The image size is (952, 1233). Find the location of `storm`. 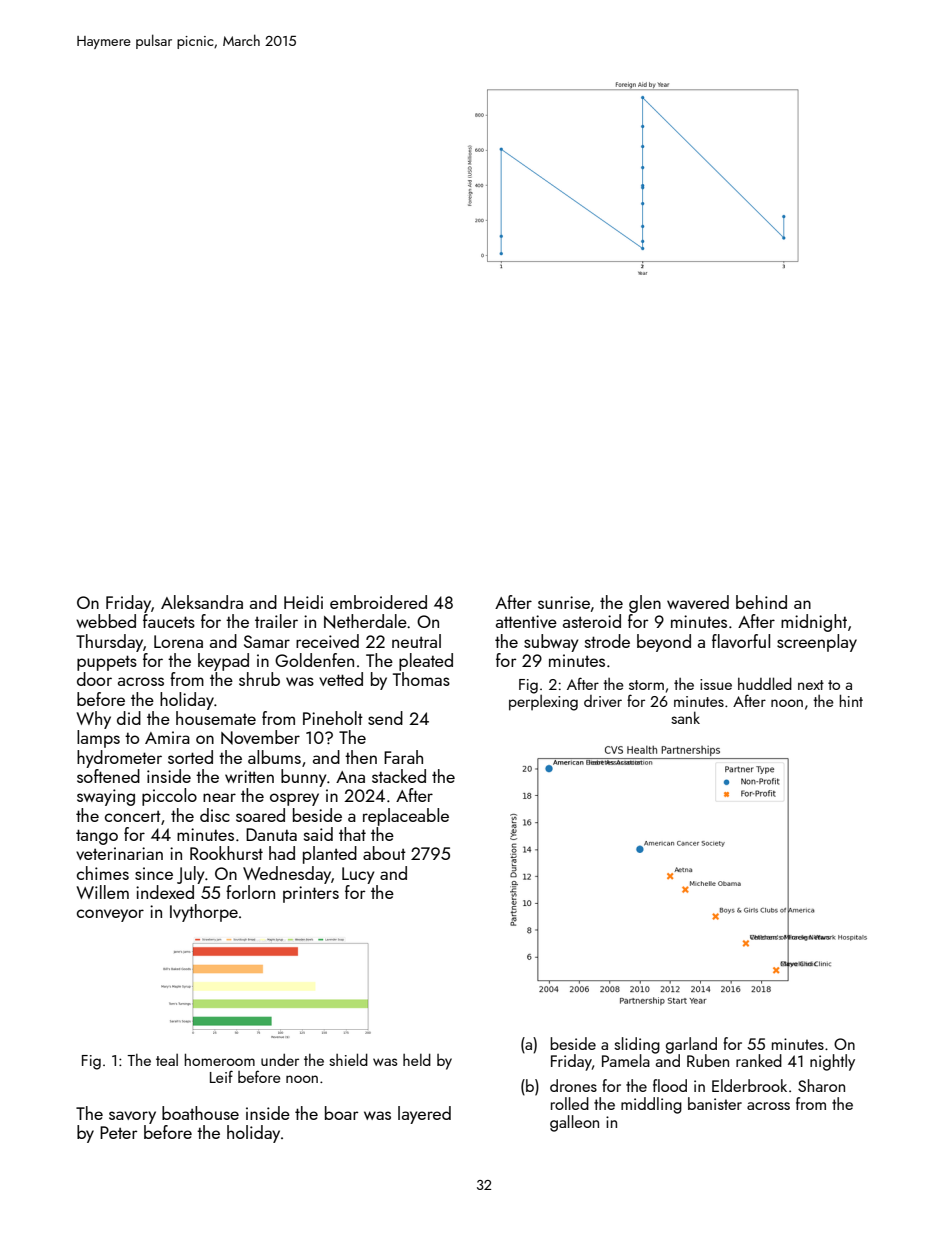

storm is located at coordinates (646, 685).
